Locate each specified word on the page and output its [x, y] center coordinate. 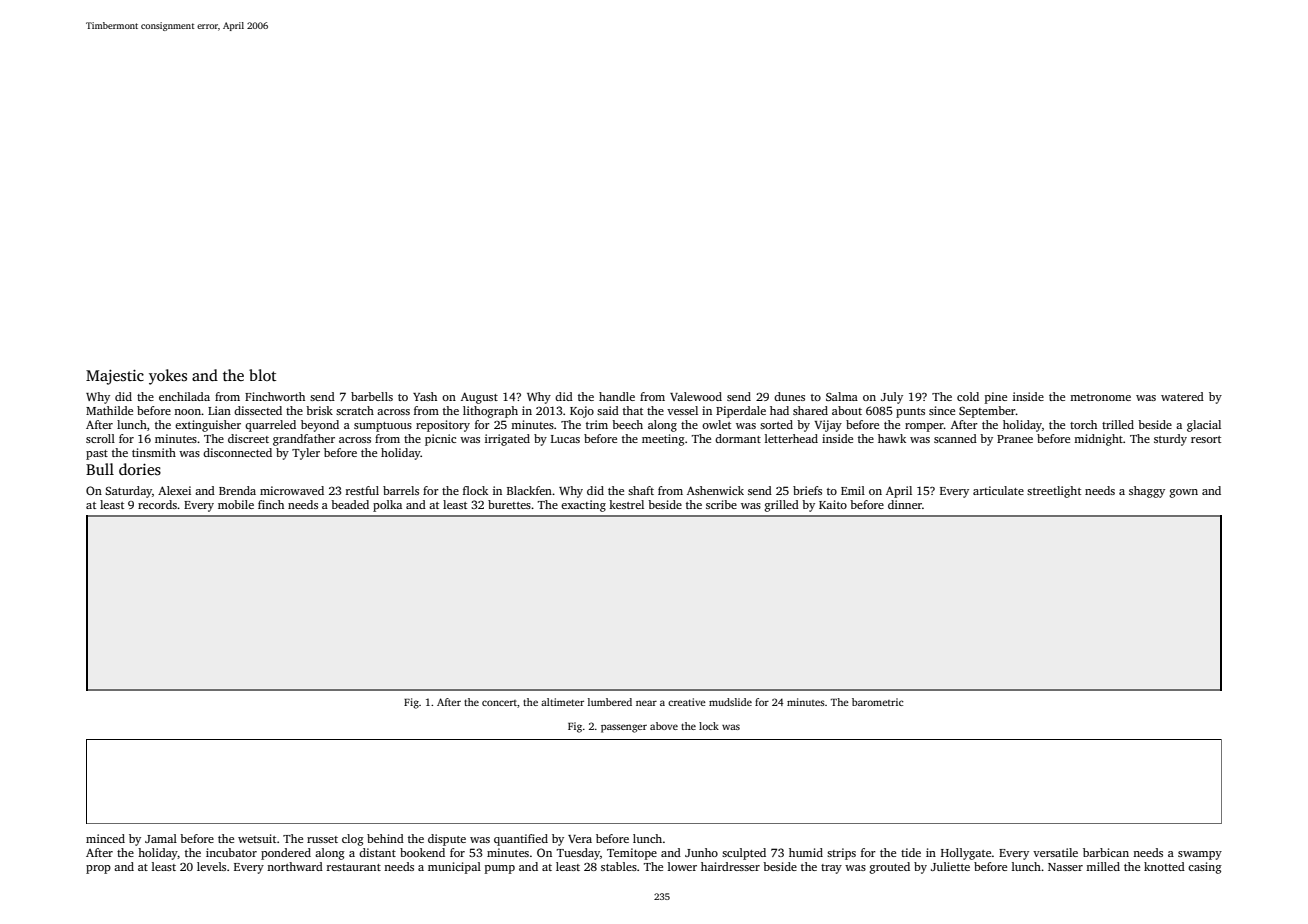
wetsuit [257, 838]
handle [617, 396]
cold [968, 396]
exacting [583, 506]
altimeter [562, 702]
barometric [878, 702]
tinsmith [154, 452]
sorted [776, 424]
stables [619, 866]
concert [499, 703]
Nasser [1065, 867]
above [664, 726]
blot [262, 375]
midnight [1098, 440]
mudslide [730, 702]
